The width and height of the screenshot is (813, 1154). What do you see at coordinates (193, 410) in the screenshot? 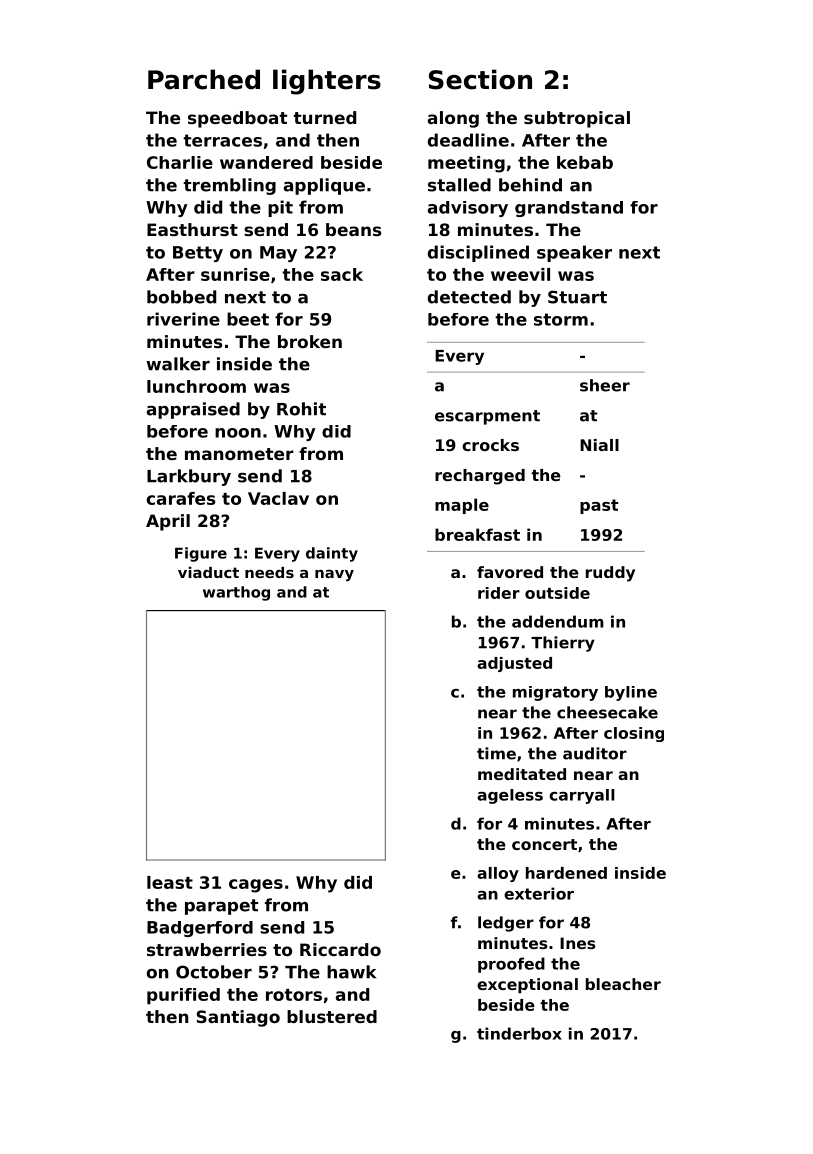
I see `appraised` at bounding box center [193, 410].
